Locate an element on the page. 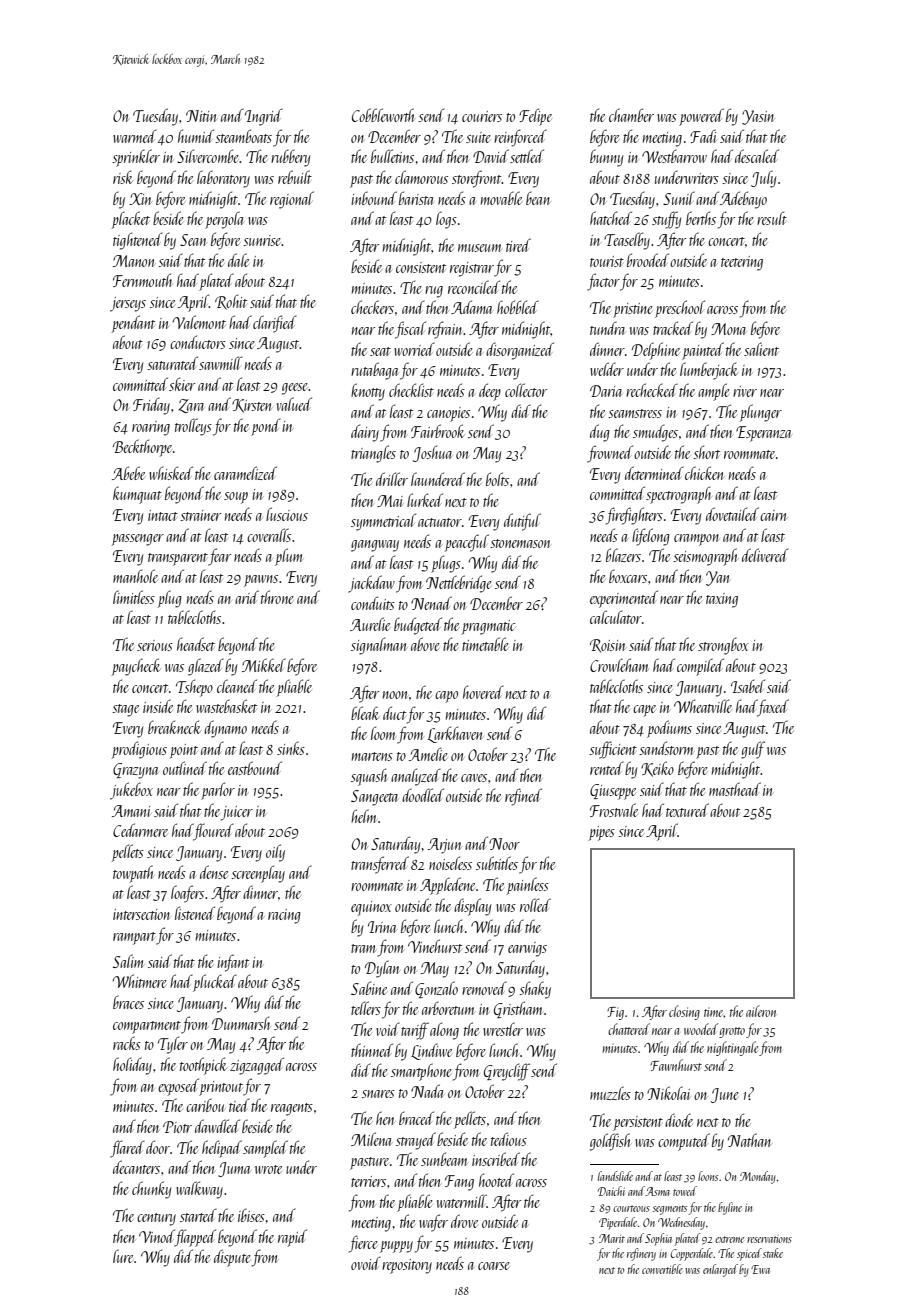 The image size is (908, 1316). hooted is located at coordinates (496, 1180).
